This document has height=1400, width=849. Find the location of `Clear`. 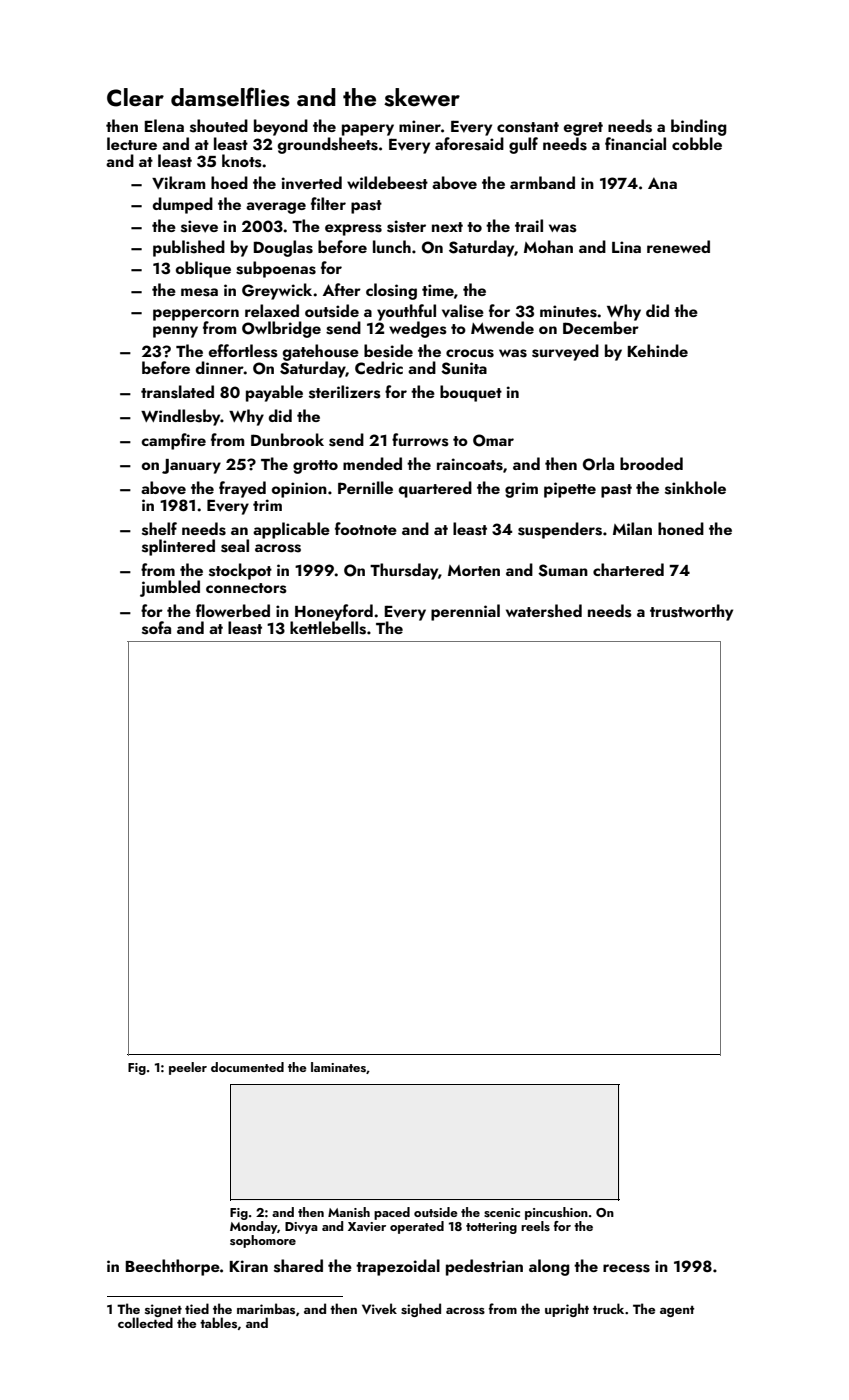

Clear is located at coordinates (135, 97).
